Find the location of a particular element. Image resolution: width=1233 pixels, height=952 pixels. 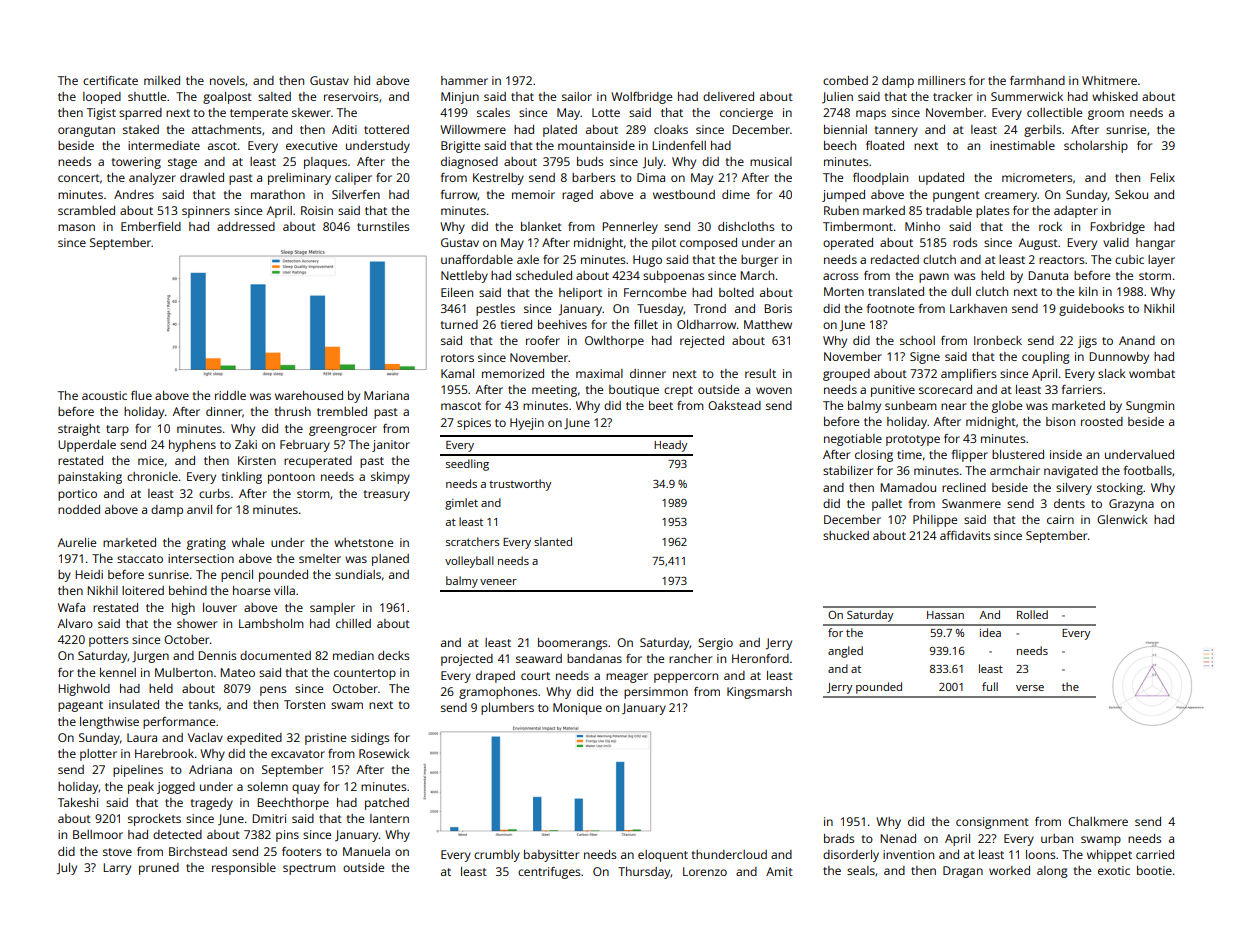

milliners is located at coordinates (941, 80).
